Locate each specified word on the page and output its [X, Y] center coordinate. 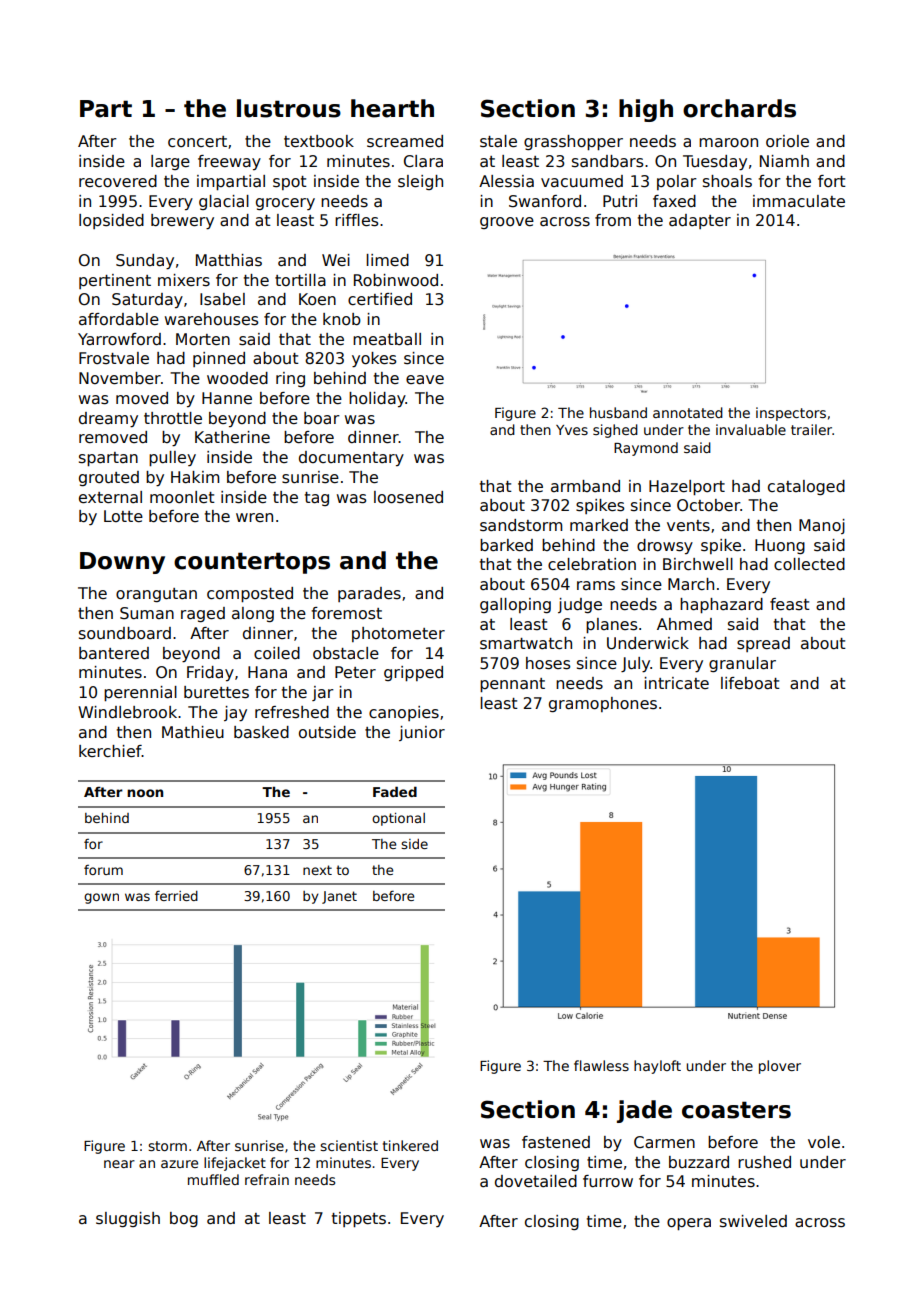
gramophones [603, 704]
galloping [515, 605]
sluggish [128, 1219]
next [317, 870]
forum [103, 870]
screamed [405, 141]
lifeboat [750, 683]
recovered [118, 181]
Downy [122, 563]
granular [742, 664]
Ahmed [684, 624]
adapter [700, 221]
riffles [356, 220]
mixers [184, 280]
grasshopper [573, 142]
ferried [176, 895]
